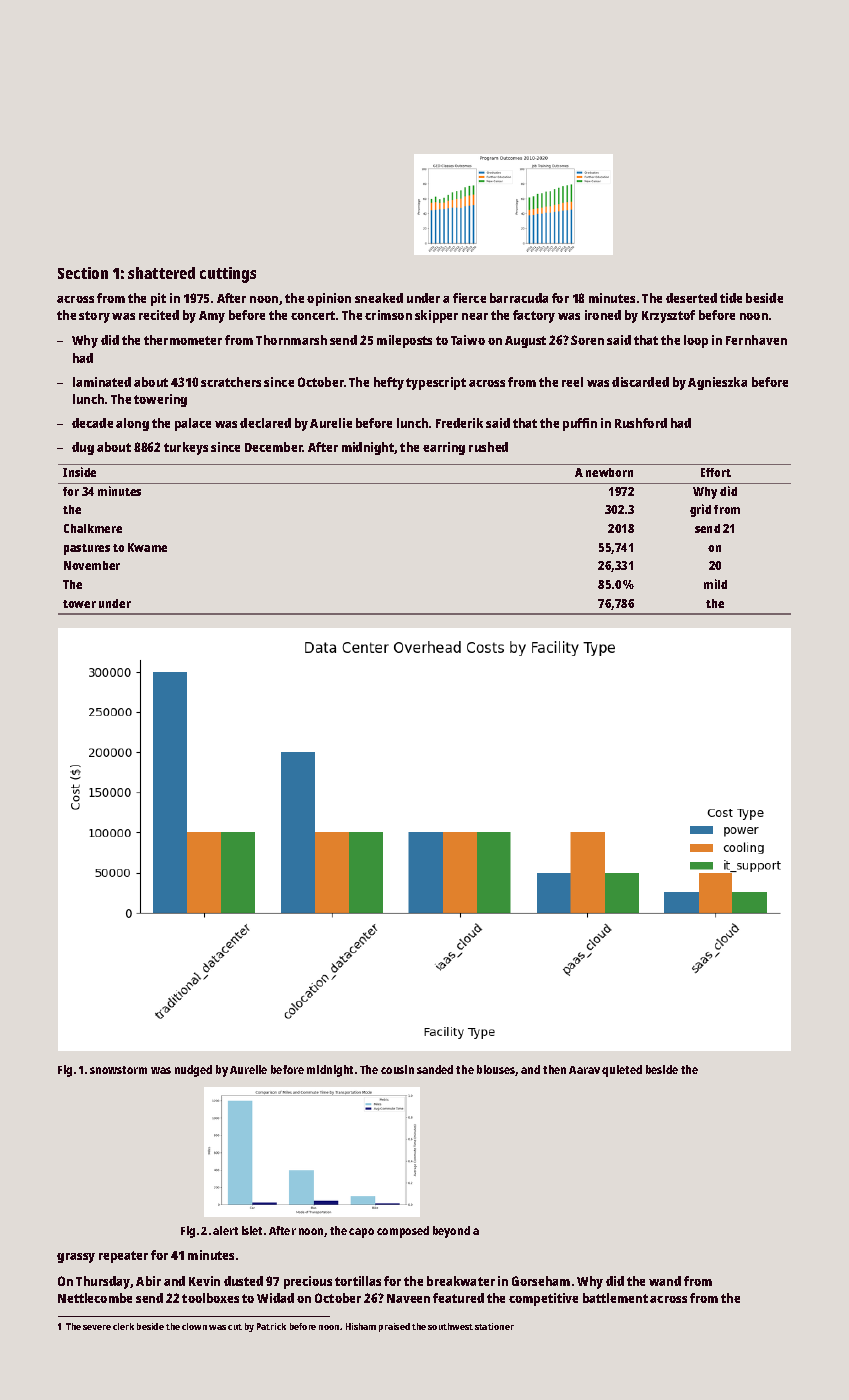 This page has height=1400, width=849. I want to click on hefty, so click(389, 383).
